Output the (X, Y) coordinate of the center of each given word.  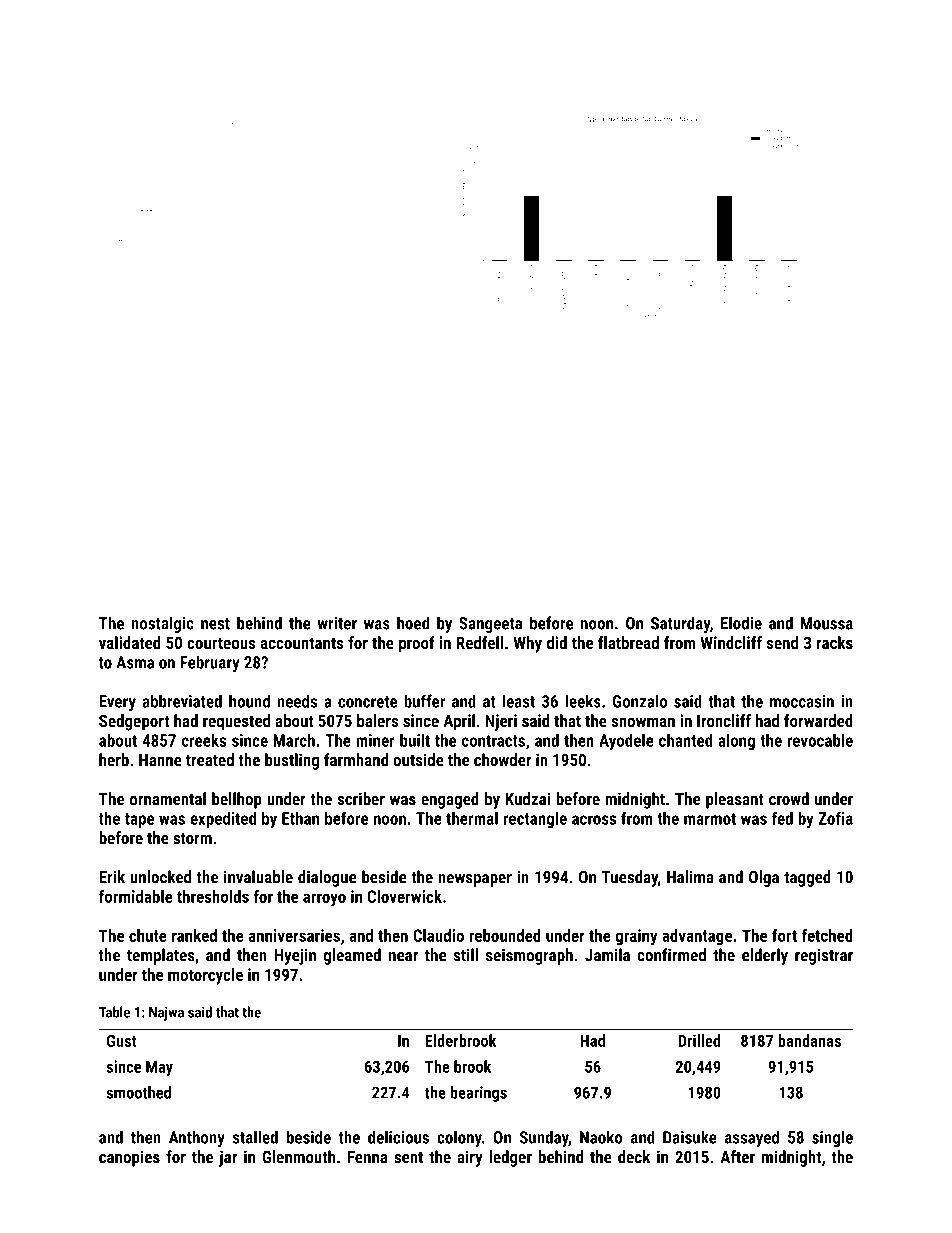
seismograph (529, 956)
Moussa (827, 623)
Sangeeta (490, 625)
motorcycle (205, 976)
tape (139, 820)
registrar (824, 956)
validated (130, 642)
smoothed (138, 1092)
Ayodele (626, 742)
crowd (789, 799)
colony (459, 1138)
